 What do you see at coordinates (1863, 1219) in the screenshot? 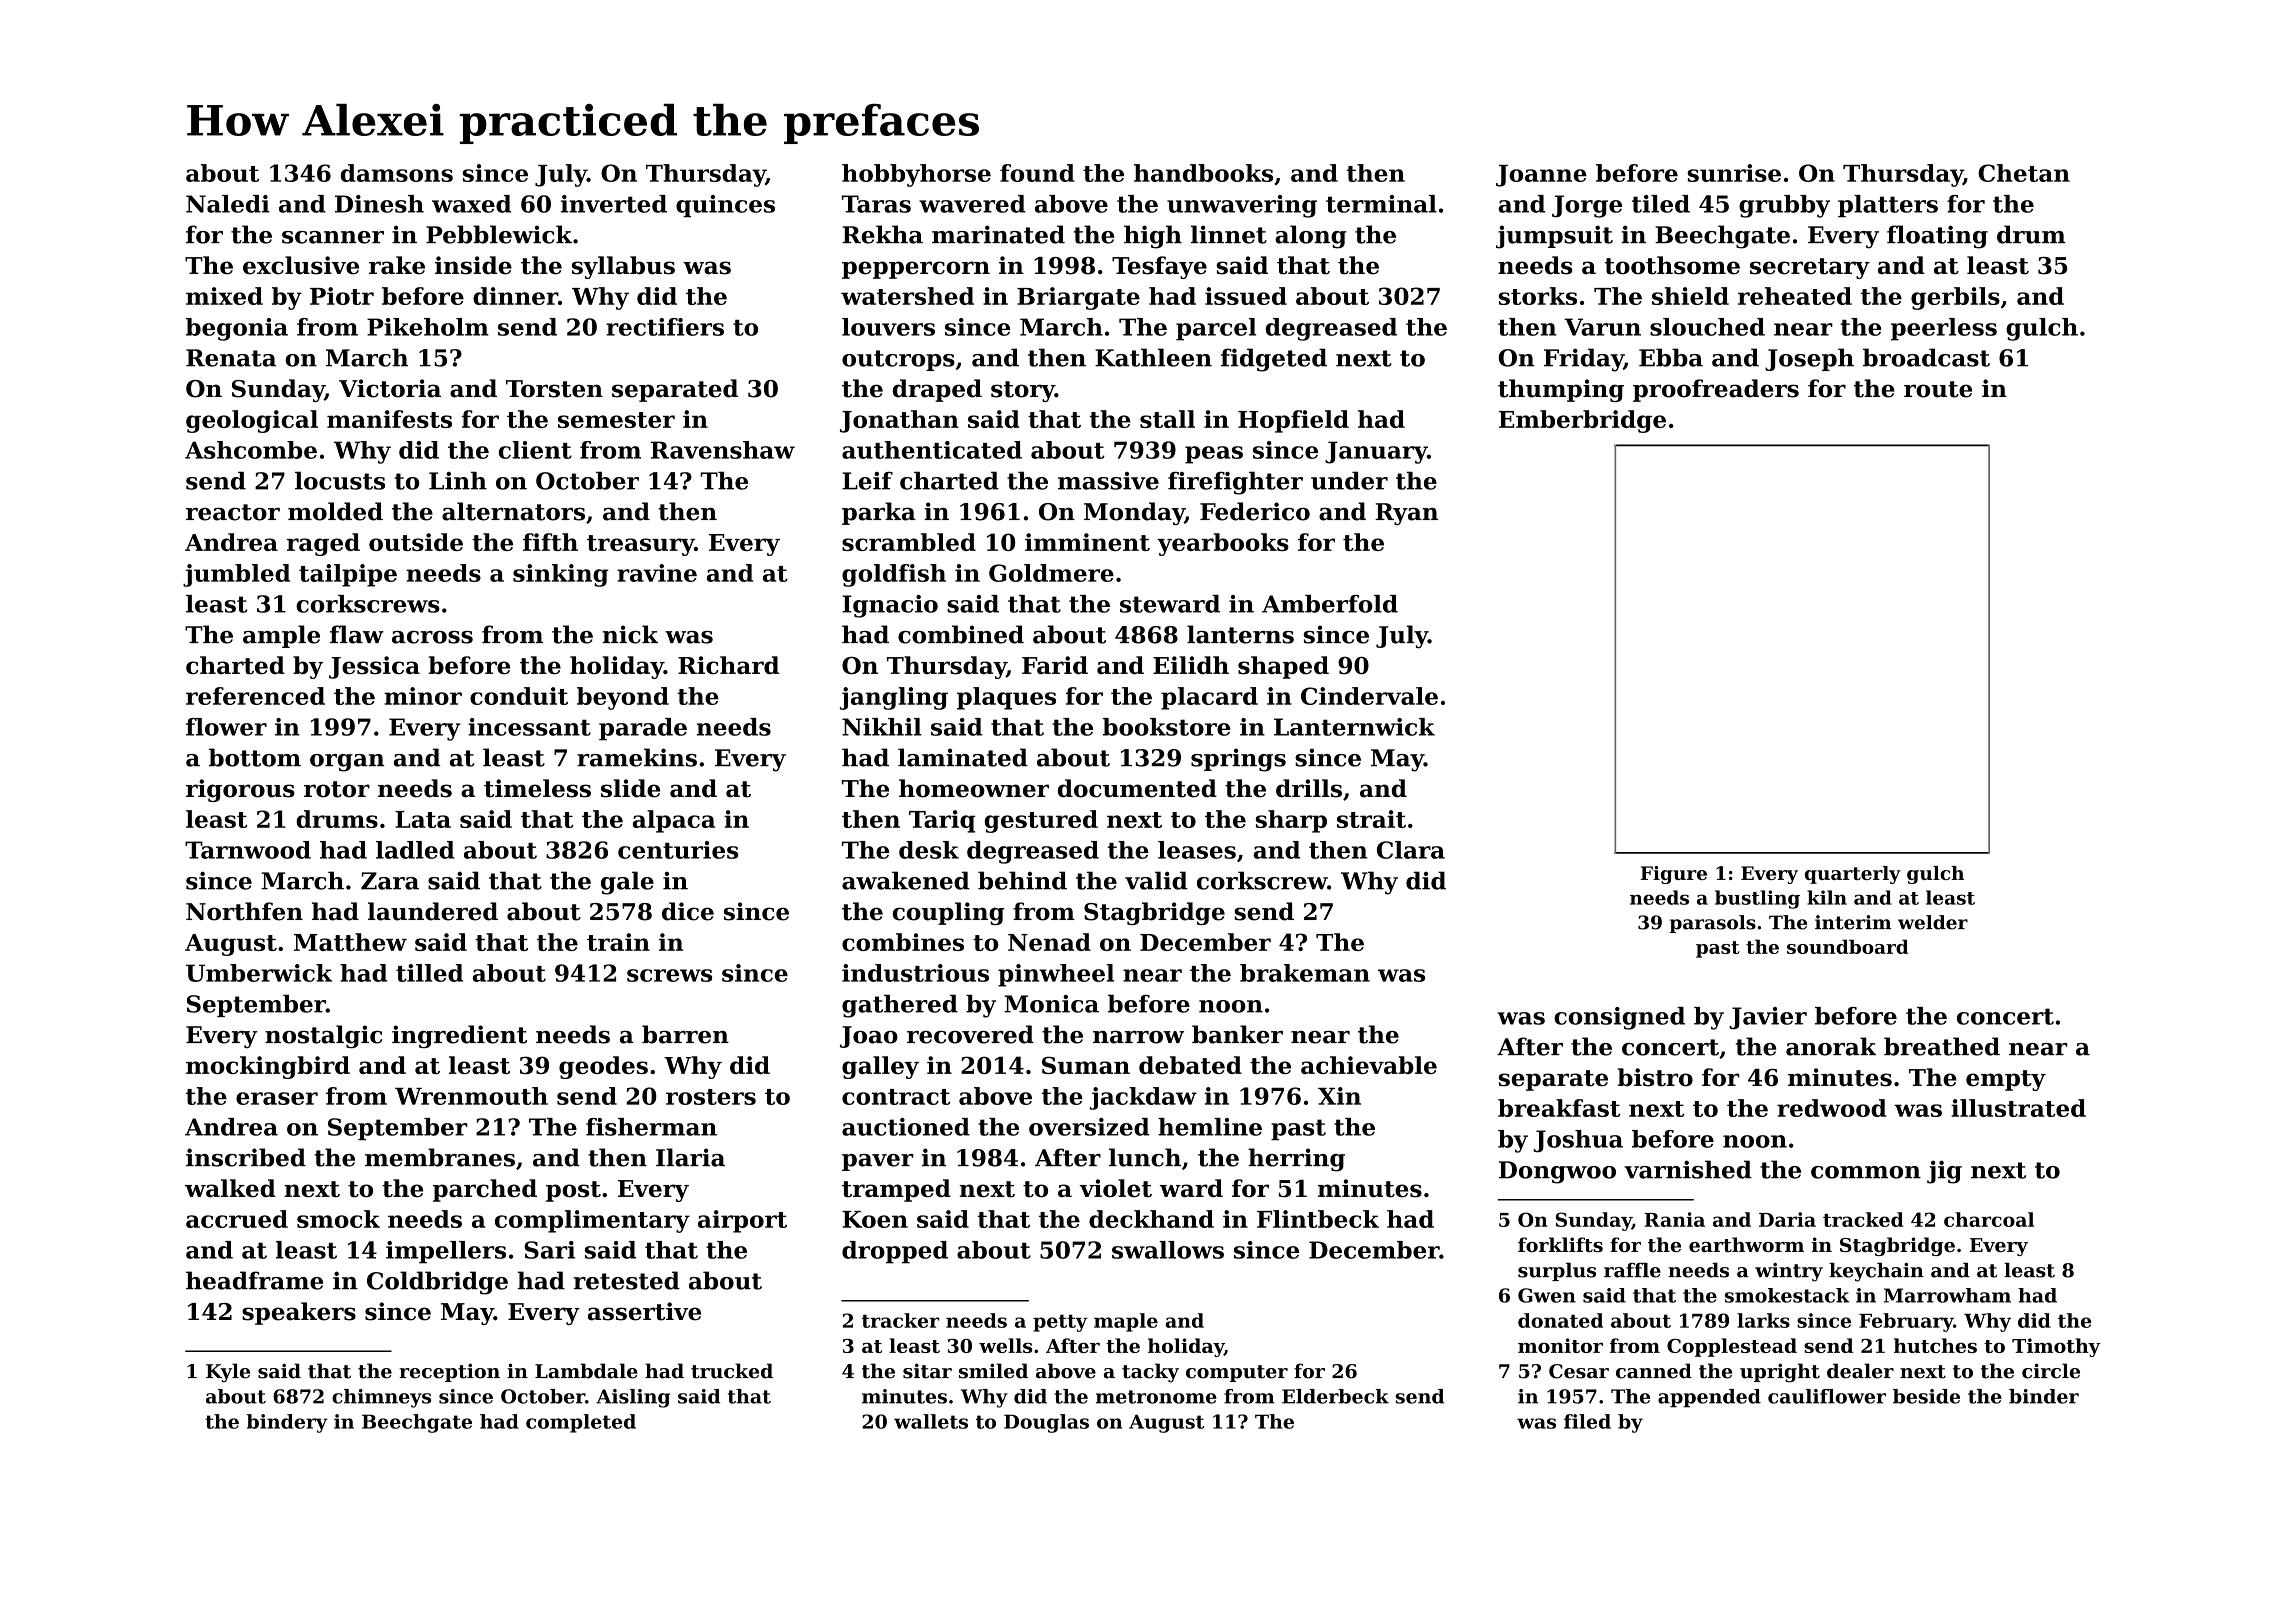
I see `tracked` at bounding box center [1863, 1219].
